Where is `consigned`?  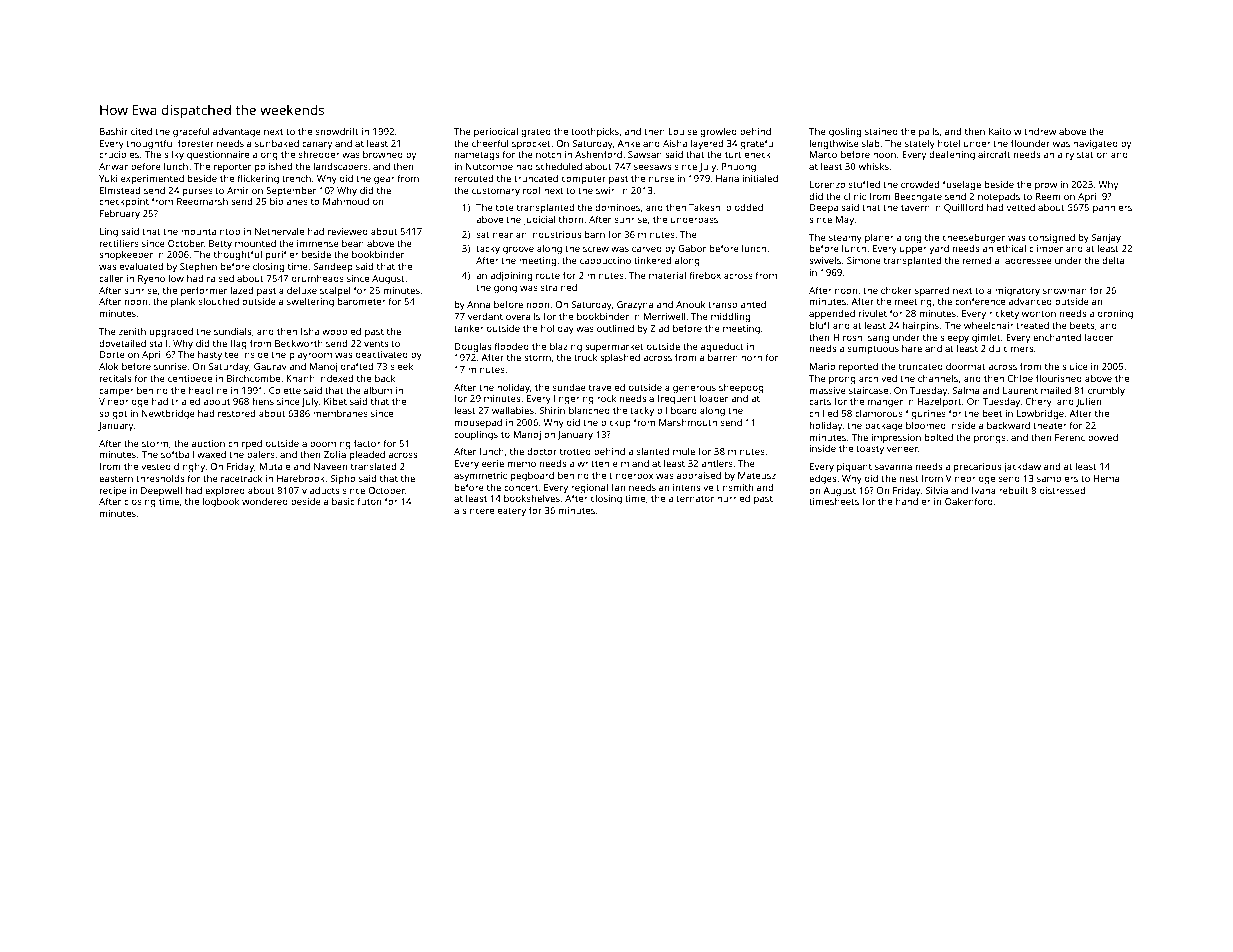
consigned is located at coordinates (1052, 239).
